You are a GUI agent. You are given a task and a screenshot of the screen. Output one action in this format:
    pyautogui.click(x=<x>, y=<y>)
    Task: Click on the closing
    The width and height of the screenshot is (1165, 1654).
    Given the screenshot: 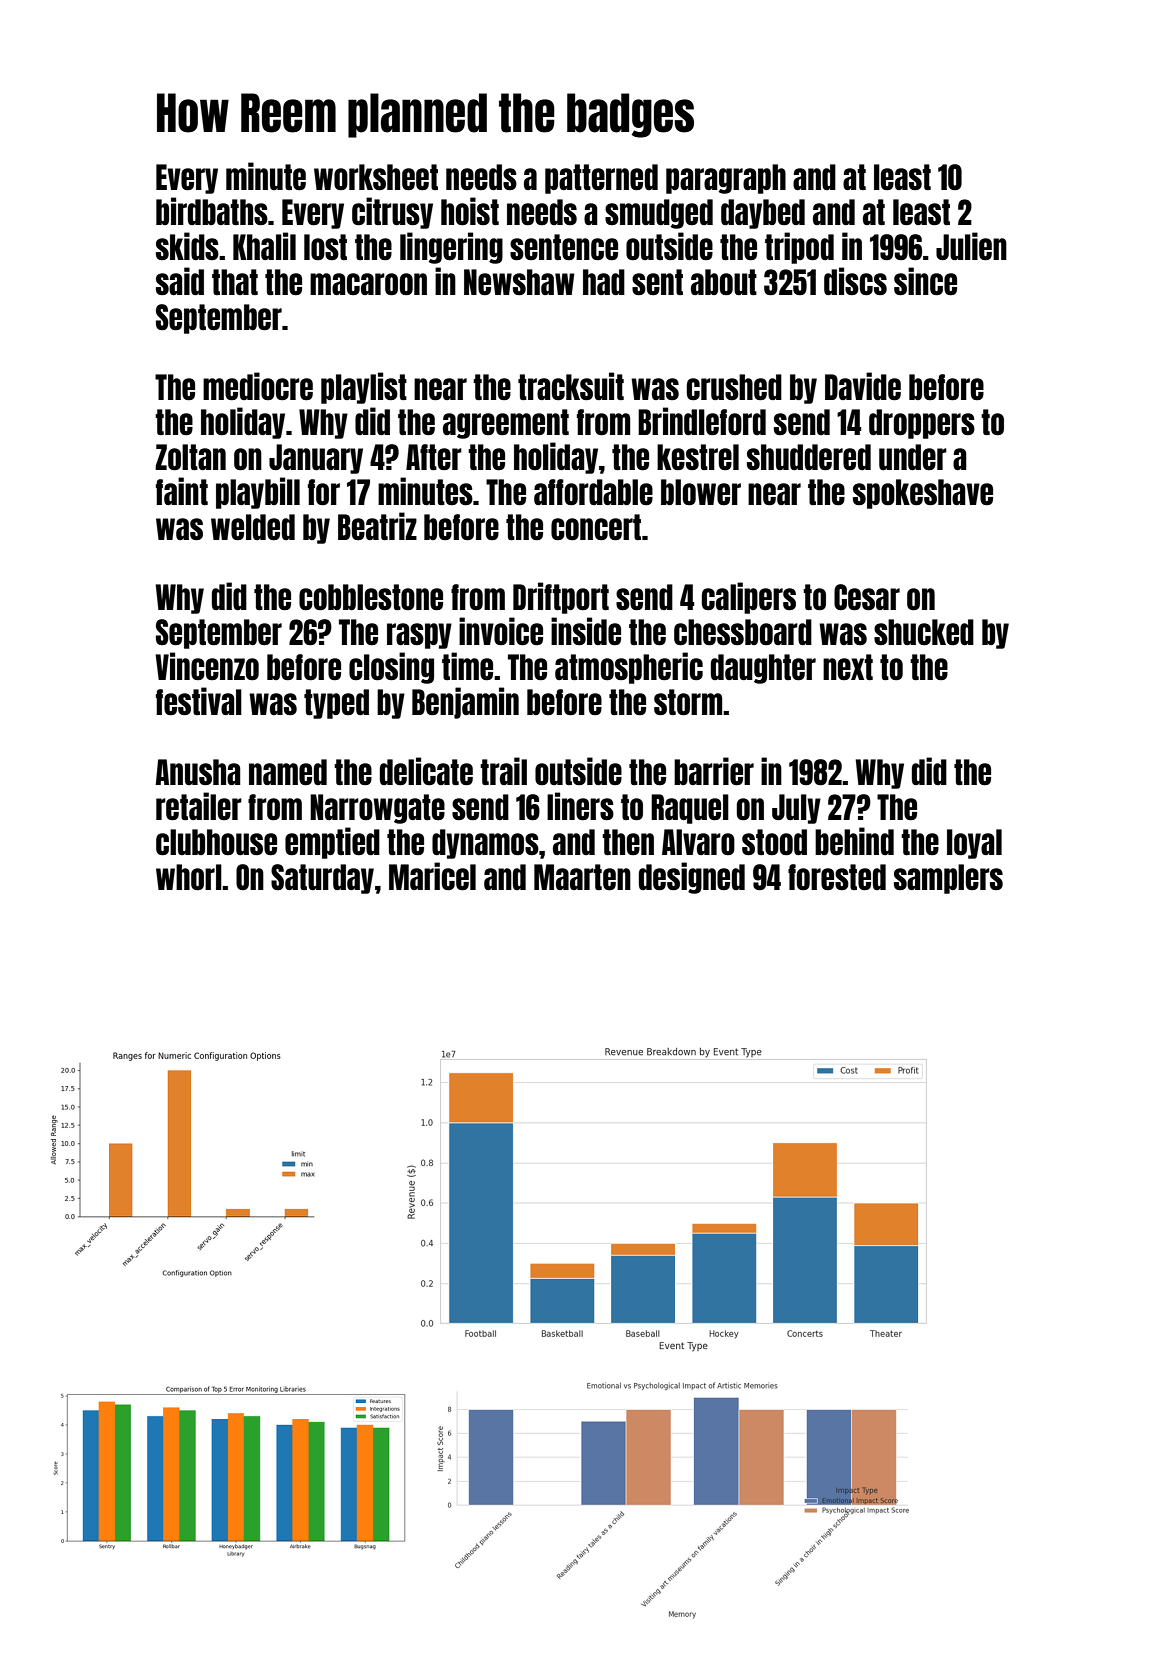 What is the action you would take?
    pyautogui.click(x=391, y=668)
